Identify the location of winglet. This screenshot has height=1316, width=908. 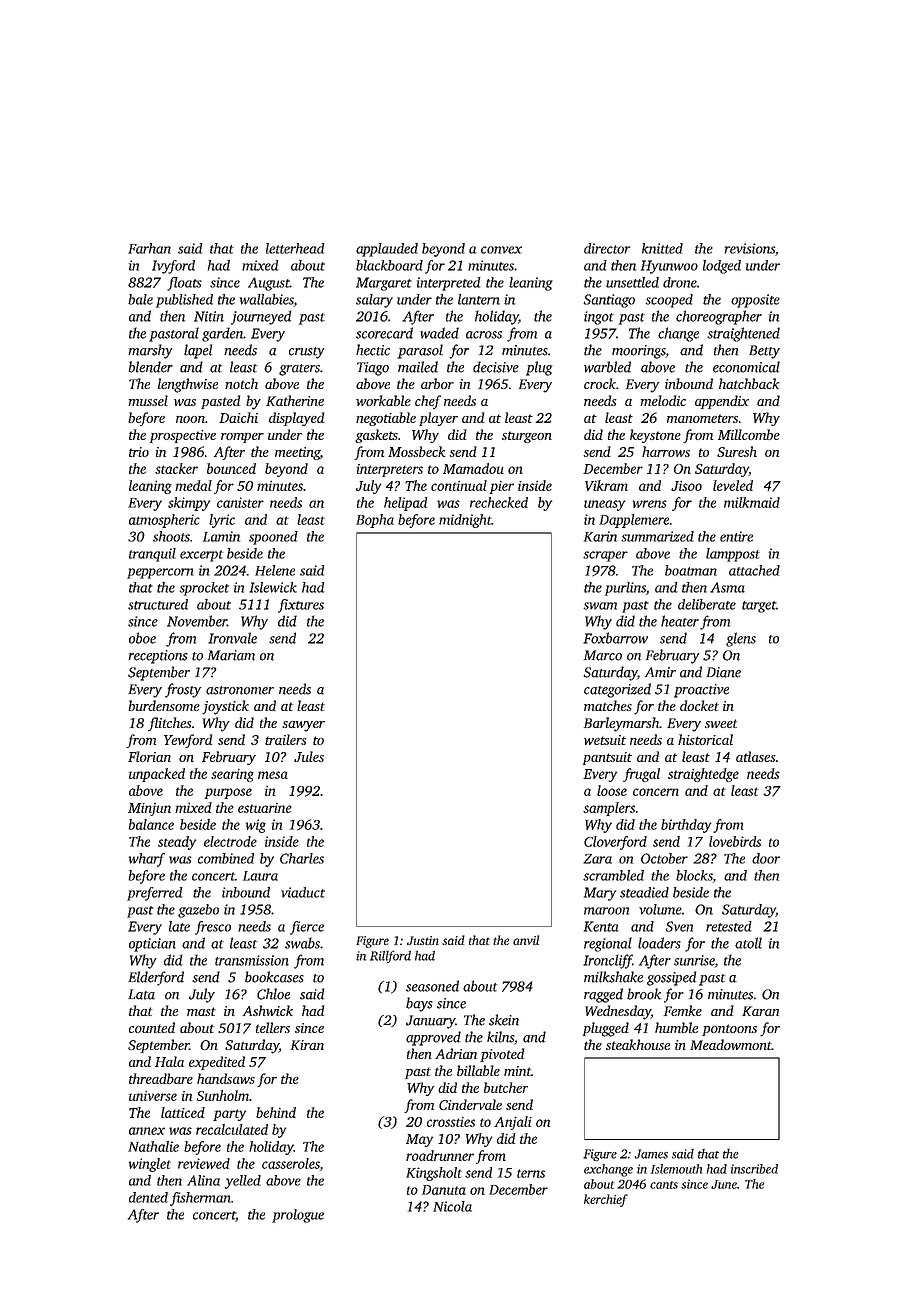
(150, 1165).
